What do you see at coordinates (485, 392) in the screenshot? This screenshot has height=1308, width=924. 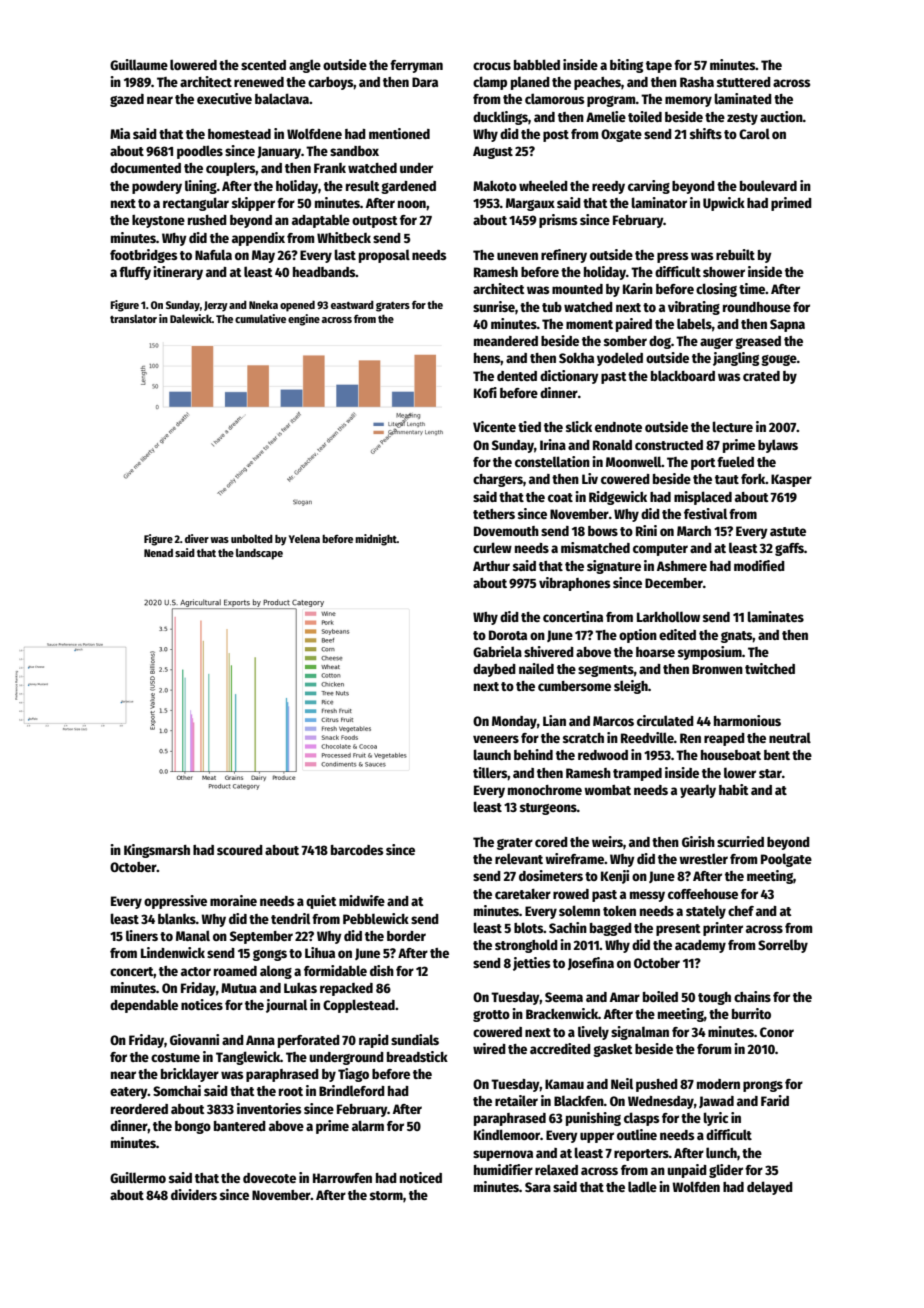 I see `Kofi` at bounding box center [485, 392].
